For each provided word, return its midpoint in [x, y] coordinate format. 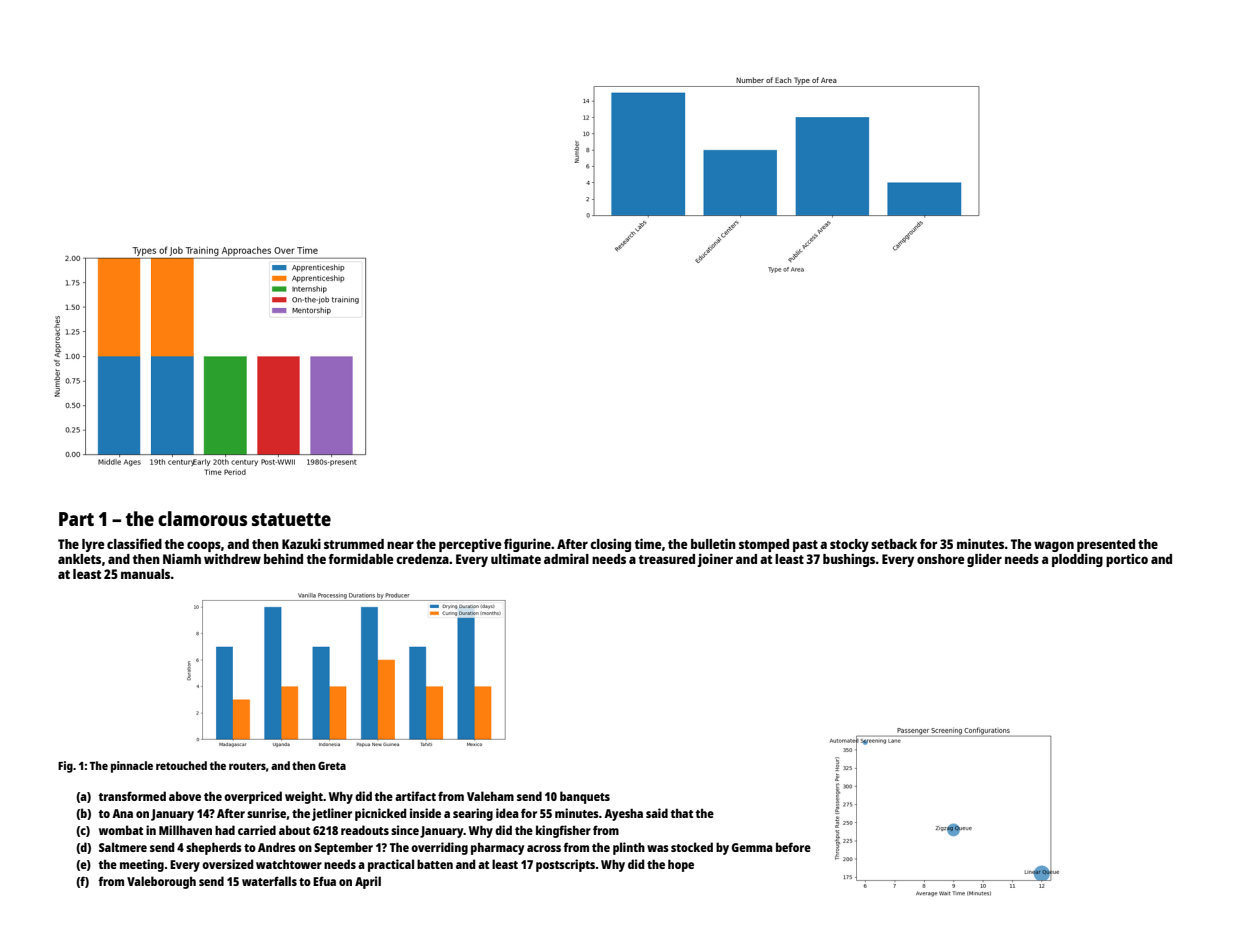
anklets [79, 559]
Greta [332, 765]
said [657, 813]
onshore [940, 559]
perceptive [470, 545]
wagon [1054, 546]
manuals [146, 574]
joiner [715, 560]
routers [247, 766]
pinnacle [132, 767]
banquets [585, 797]
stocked [692, 847]
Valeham [490, 796]
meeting [142, 865]
